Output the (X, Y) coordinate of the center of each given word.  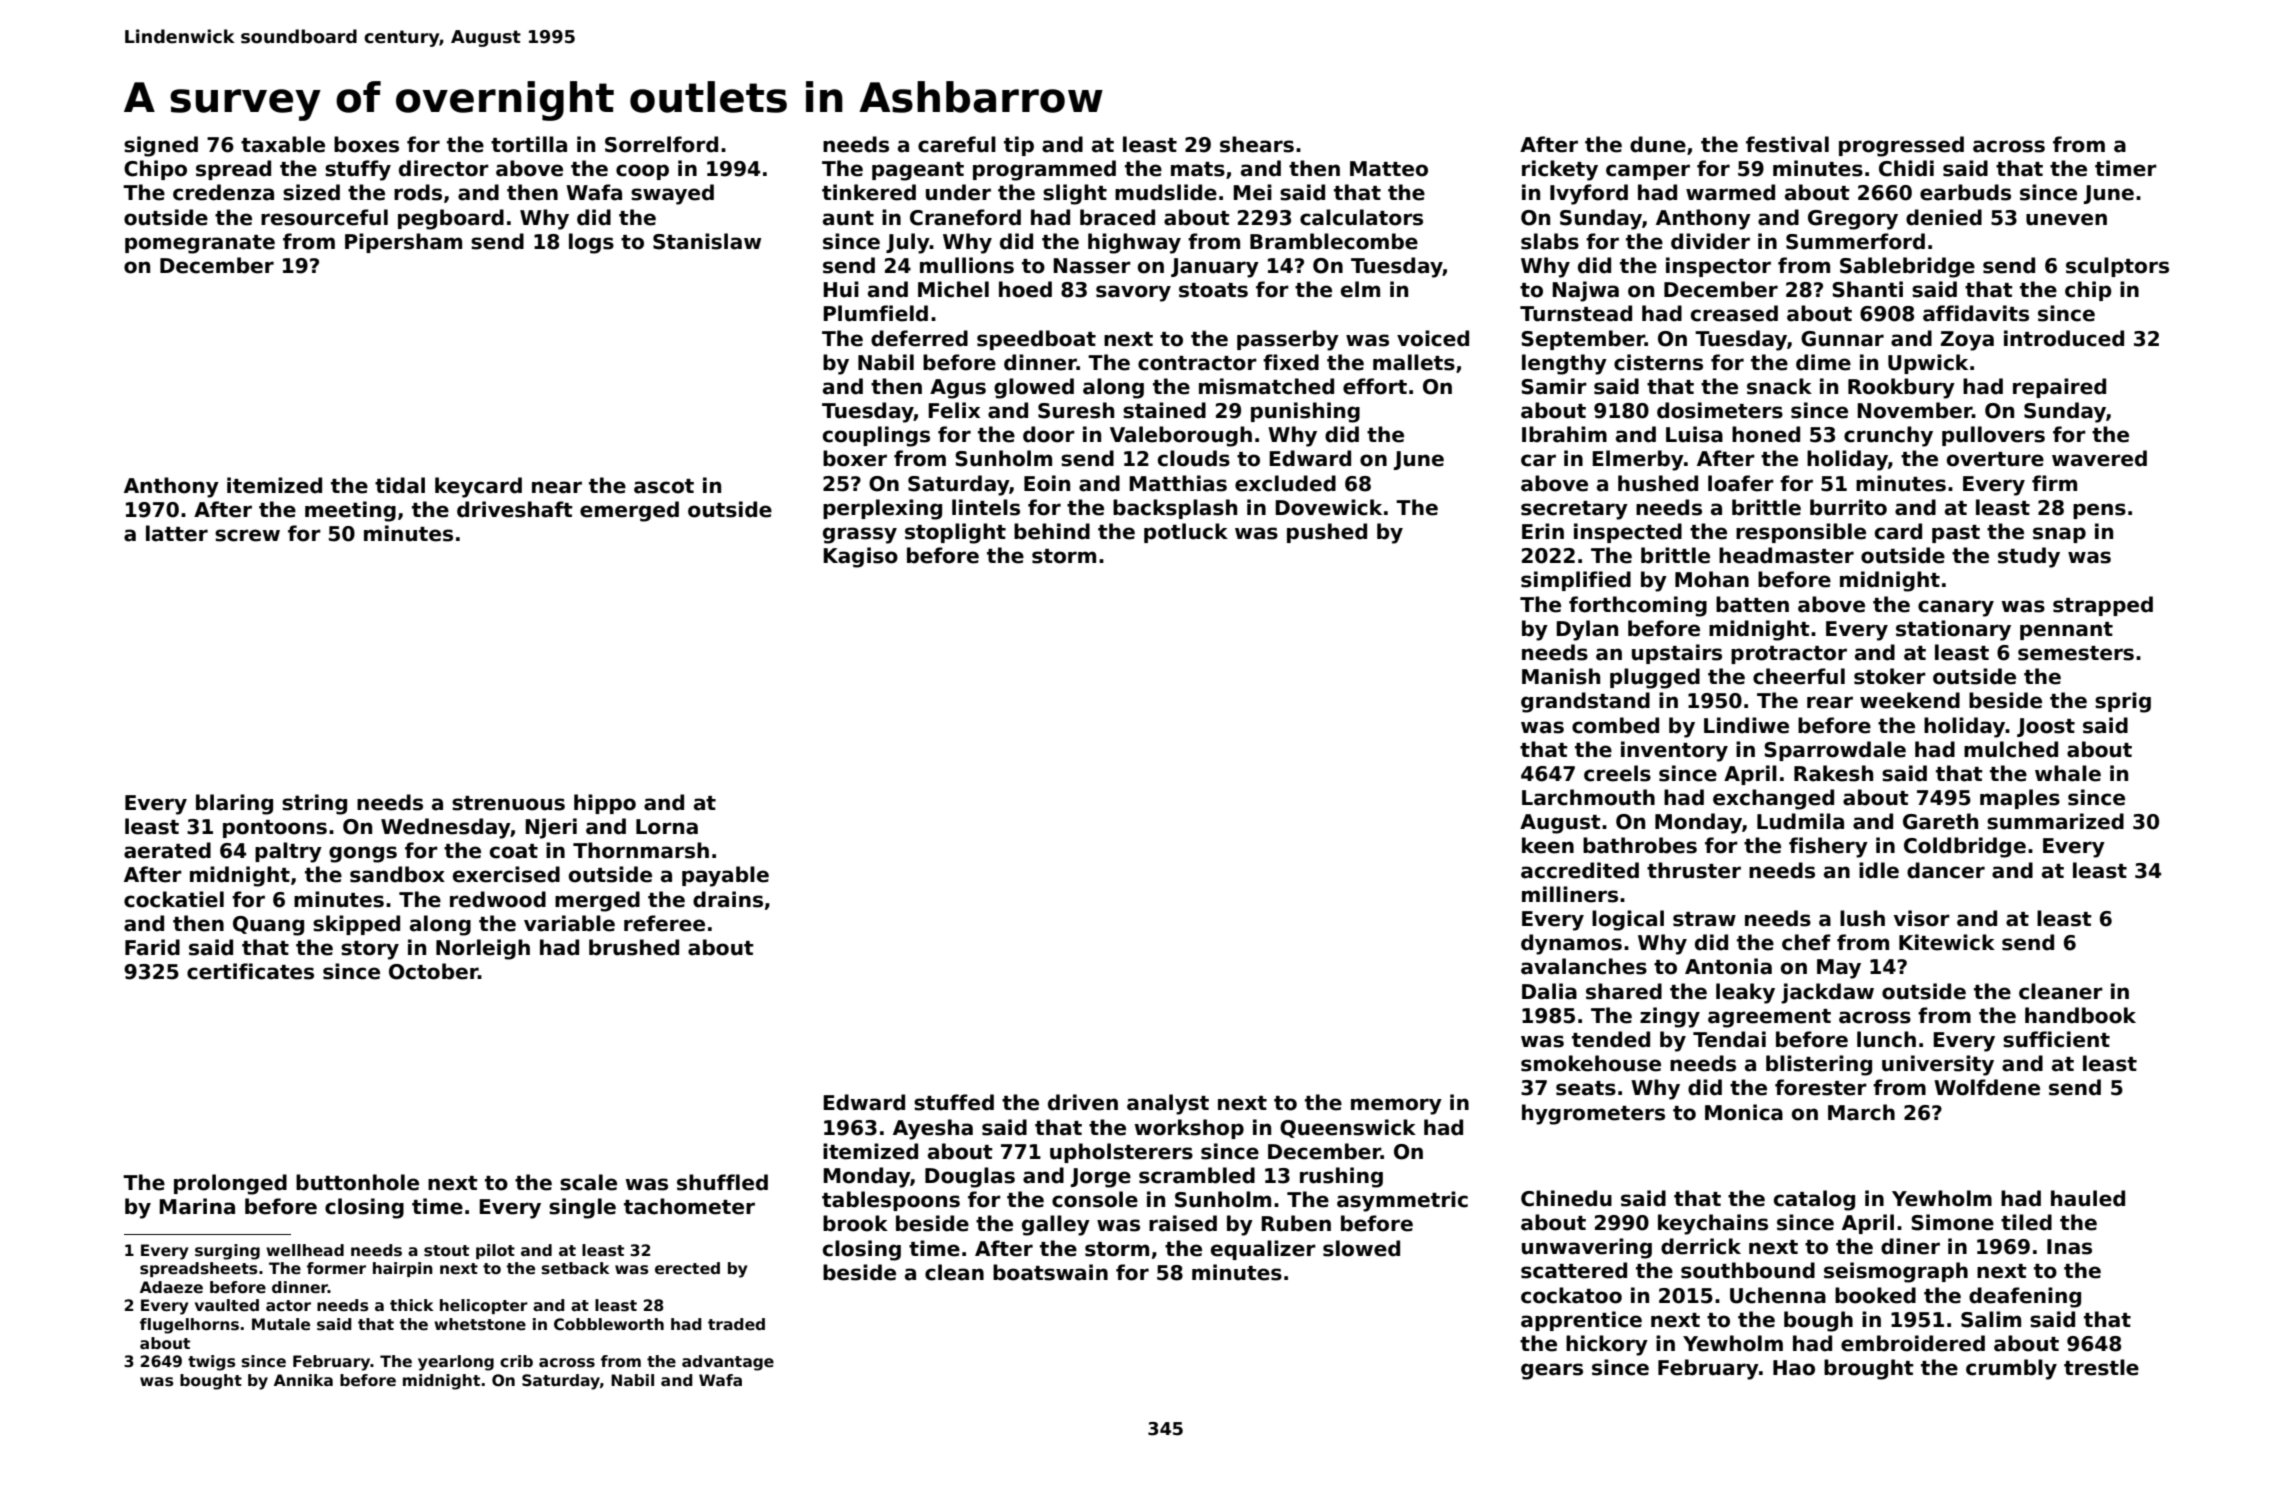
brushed (634, 947)
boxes (366, 144)
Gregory (1853, 220)
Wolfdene (1987, 1087)
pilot (495, 1251)
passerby (1288, 340)
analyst (1168, 1104)
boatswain (1050, 1272)
